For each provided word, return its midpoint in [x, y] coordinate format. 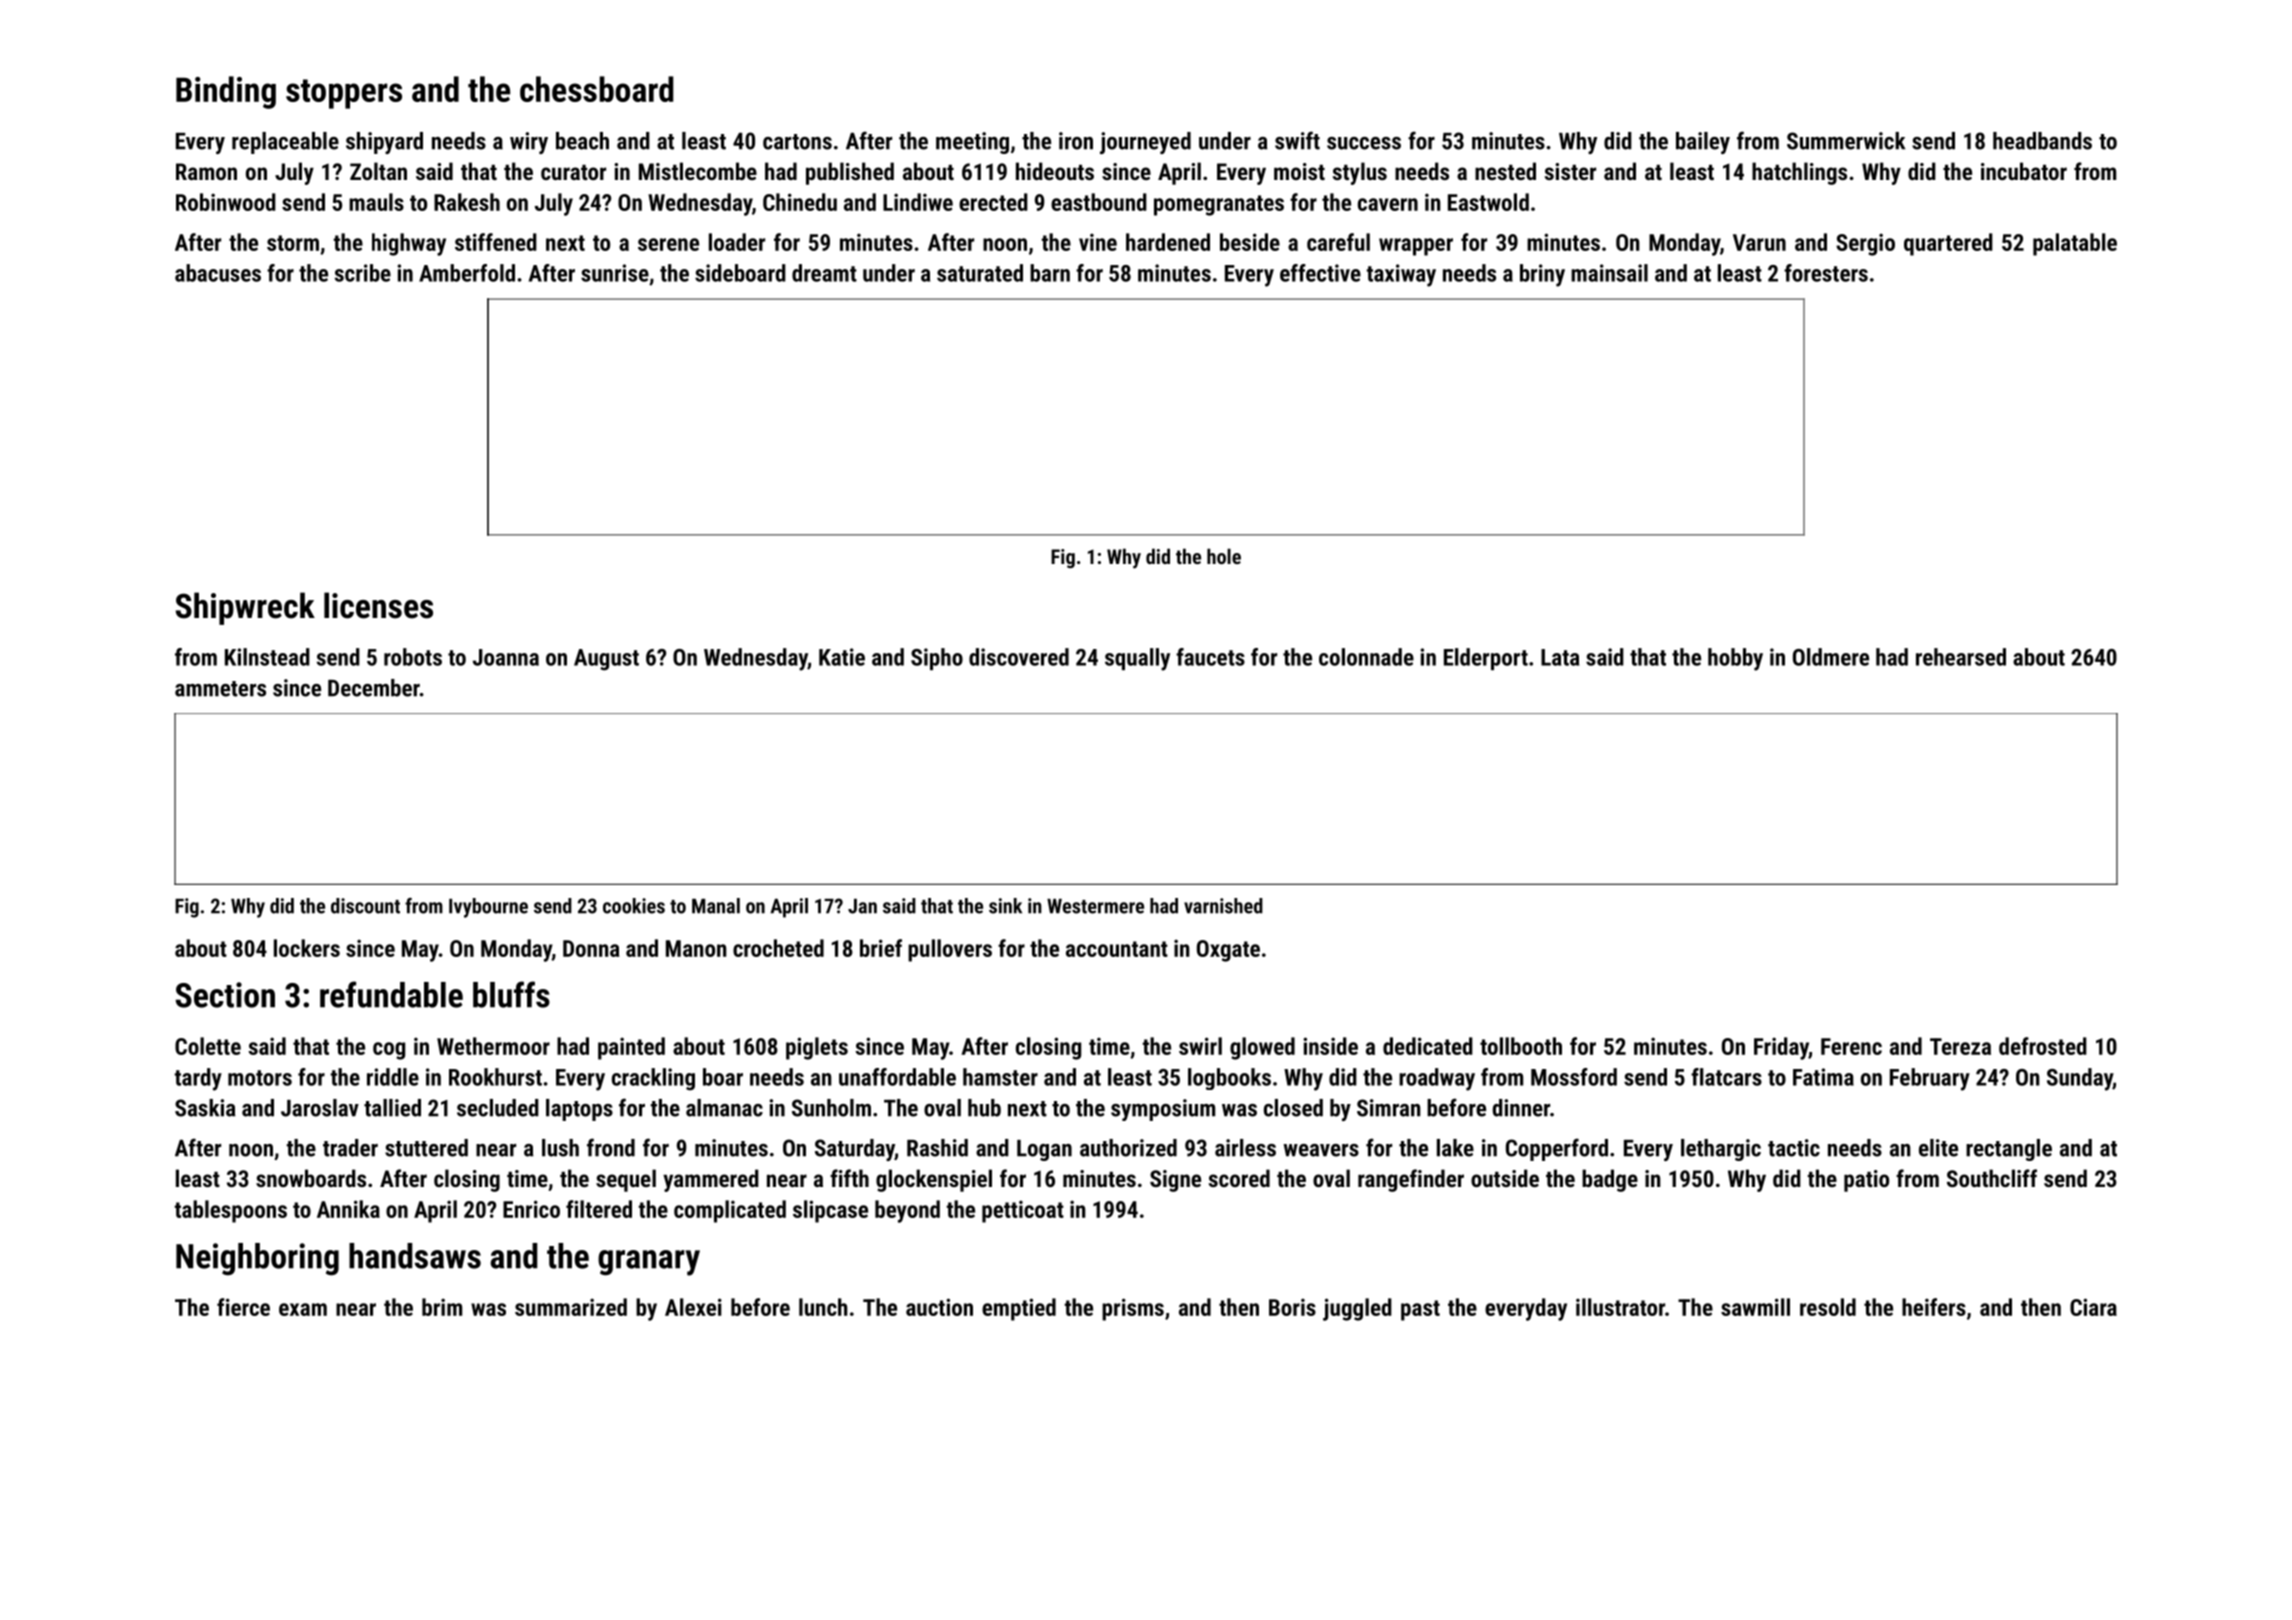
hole [1224, 556]
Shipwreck [245, 608]
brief [881, 948]
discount [365, 906]
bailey [1703, 143]
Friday [1781, 1048]
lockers [307, 948]
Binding [226, 92]
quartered [1948, 244]
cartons [797, 142]
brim [442, 1307]
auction [939, 1307]
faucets [1210, 657]
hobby [1735, 659]
